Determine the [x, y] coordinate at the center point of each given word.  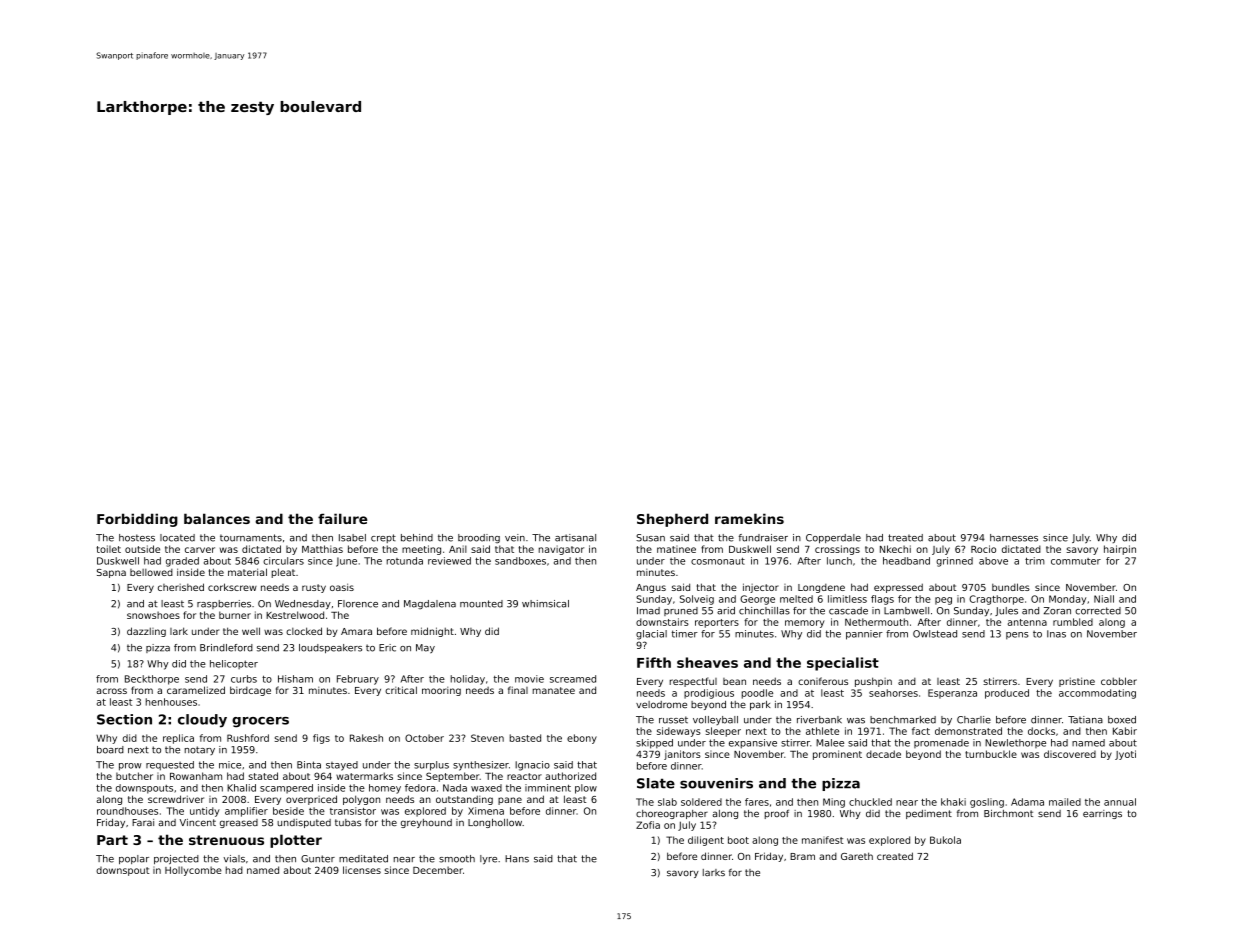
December [438, 870]
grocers [260, 722]
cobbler [1119, 681]
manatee [554, 690]
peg [943, 601]
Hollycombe [193, 871]
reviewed [449, 561]
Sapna [111, 573]
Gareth [857, 856]
